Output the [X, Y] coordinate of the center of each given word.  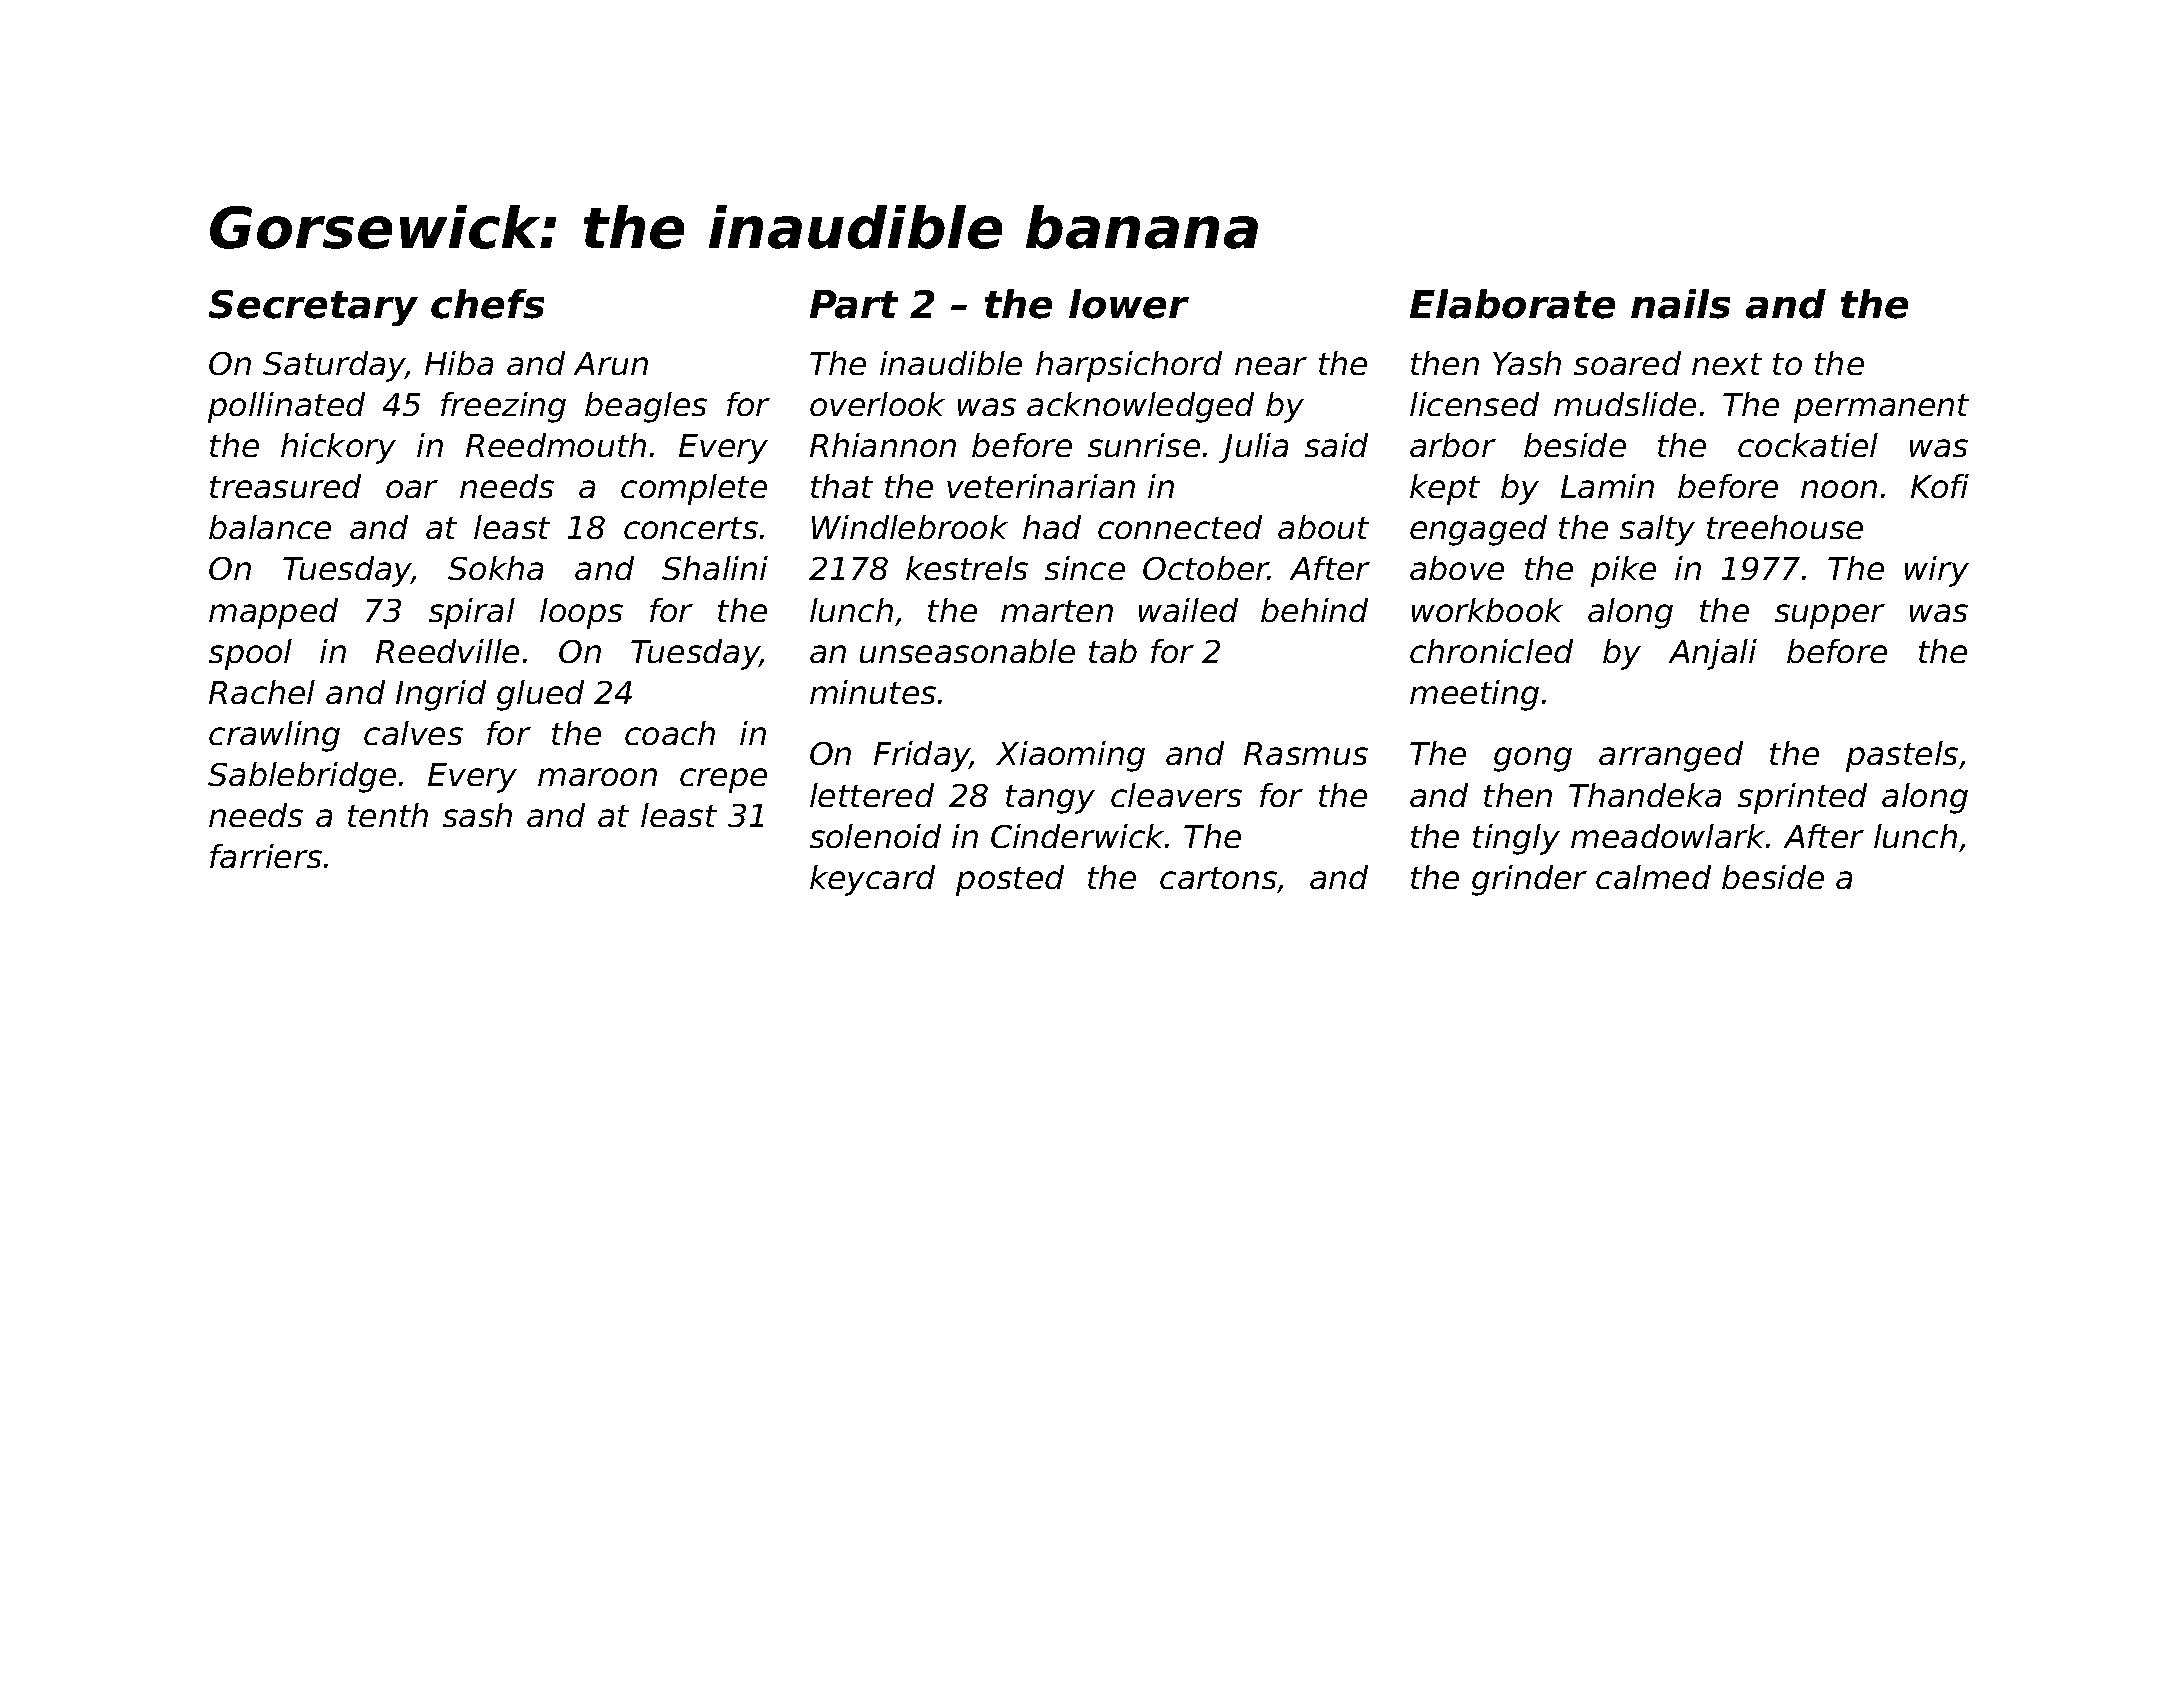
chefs [487, 304]
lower [1129, 304]
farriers [266, 856]
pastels [1902, 756]
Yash [1527, 363]
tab [1113, 651]
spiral [472, 613]
